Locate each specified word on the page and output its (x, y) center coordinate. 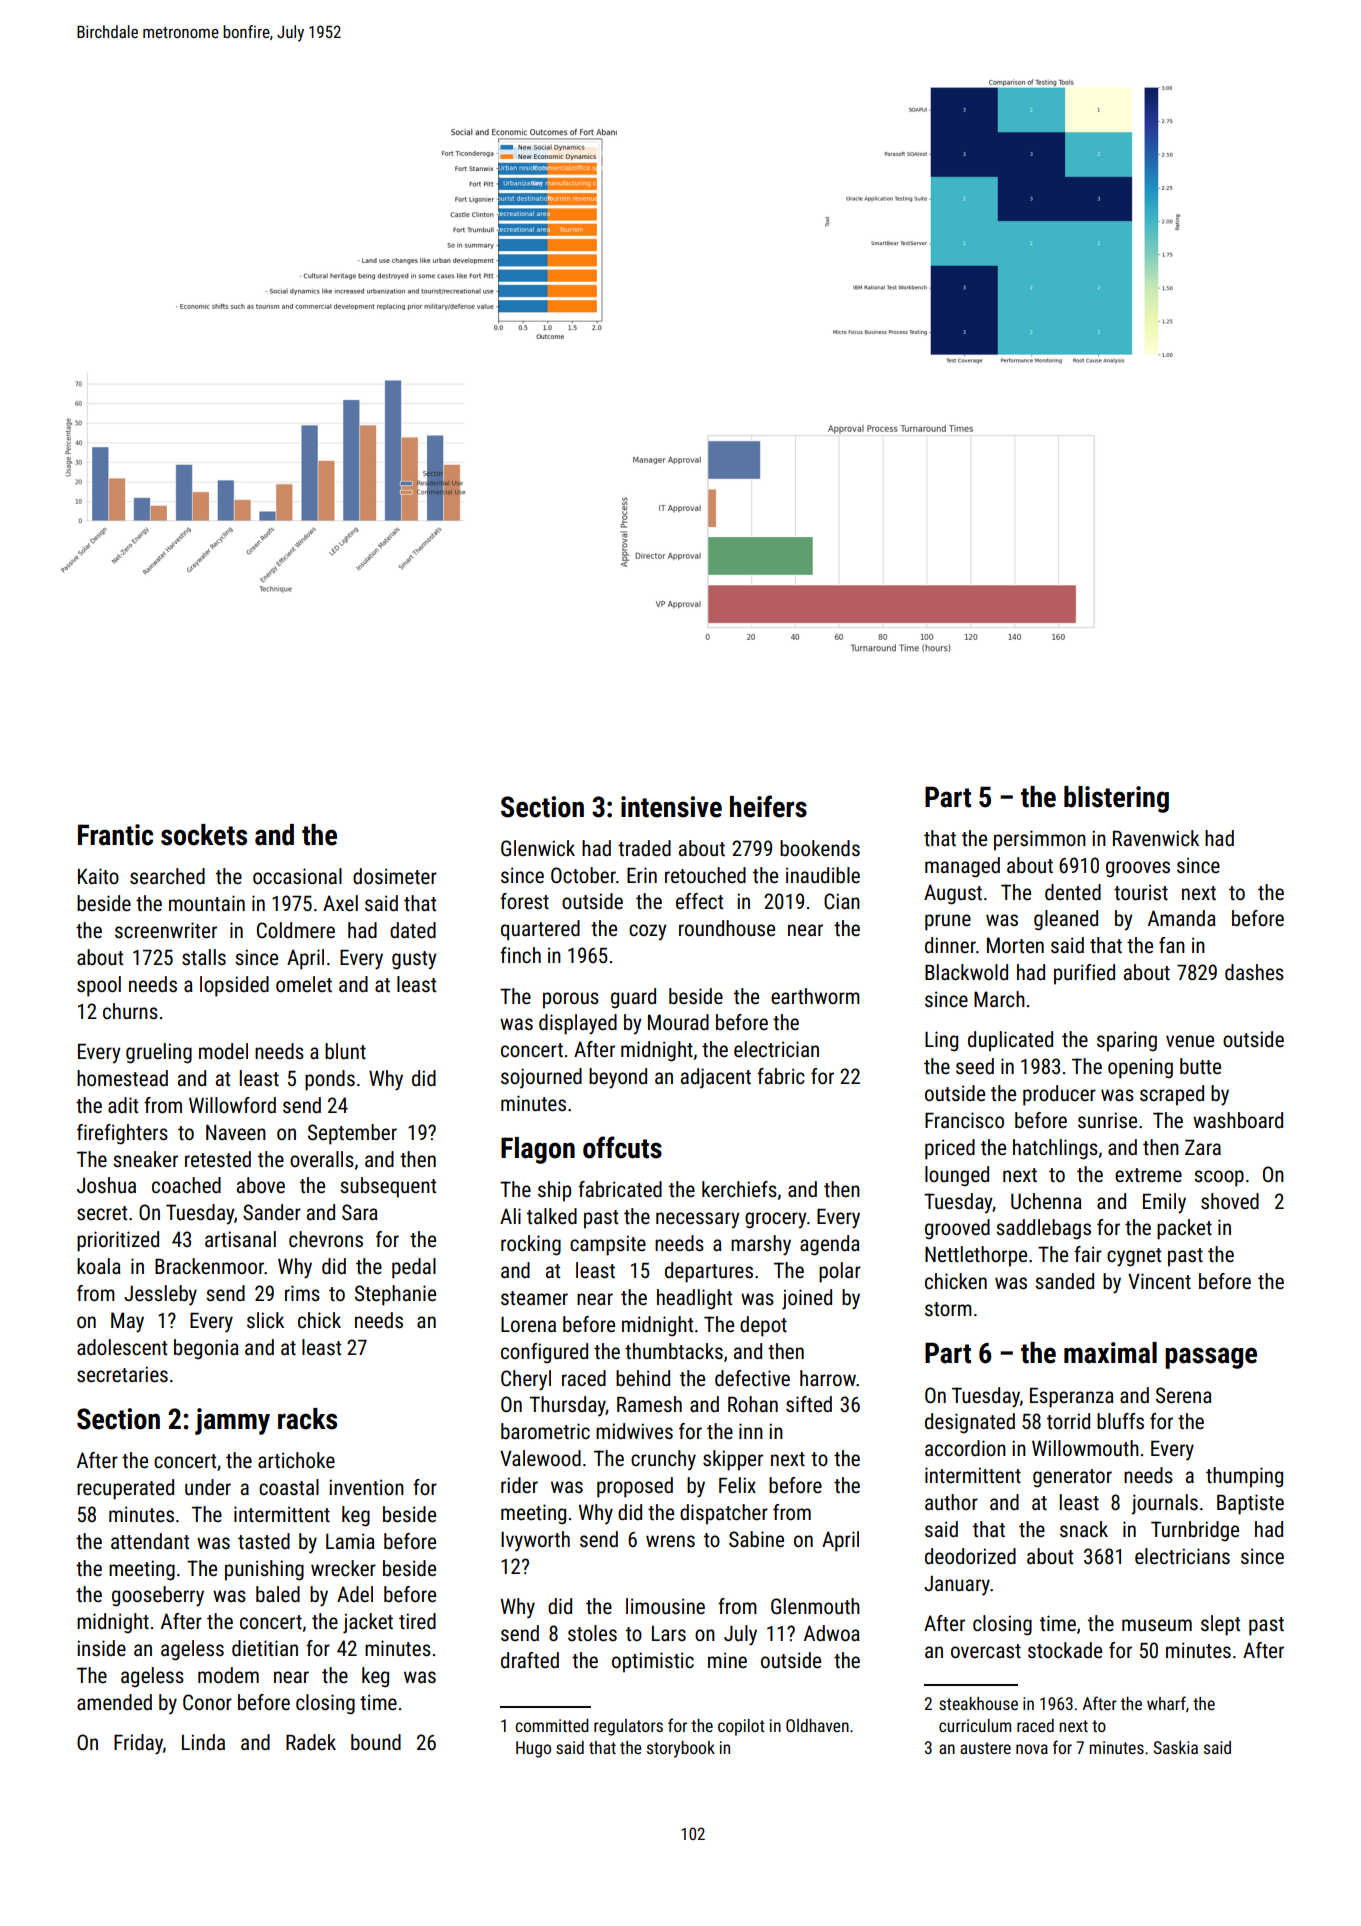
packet (1184, 1229)
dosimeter (395, 876)
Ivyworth (535, 1541)
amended (114, 1702)
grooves (1138, 869)
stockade (1065, 1650)
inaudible (823, 875)
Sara (360, 1212)
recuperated (125, 1489)
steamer (534, 1298)
